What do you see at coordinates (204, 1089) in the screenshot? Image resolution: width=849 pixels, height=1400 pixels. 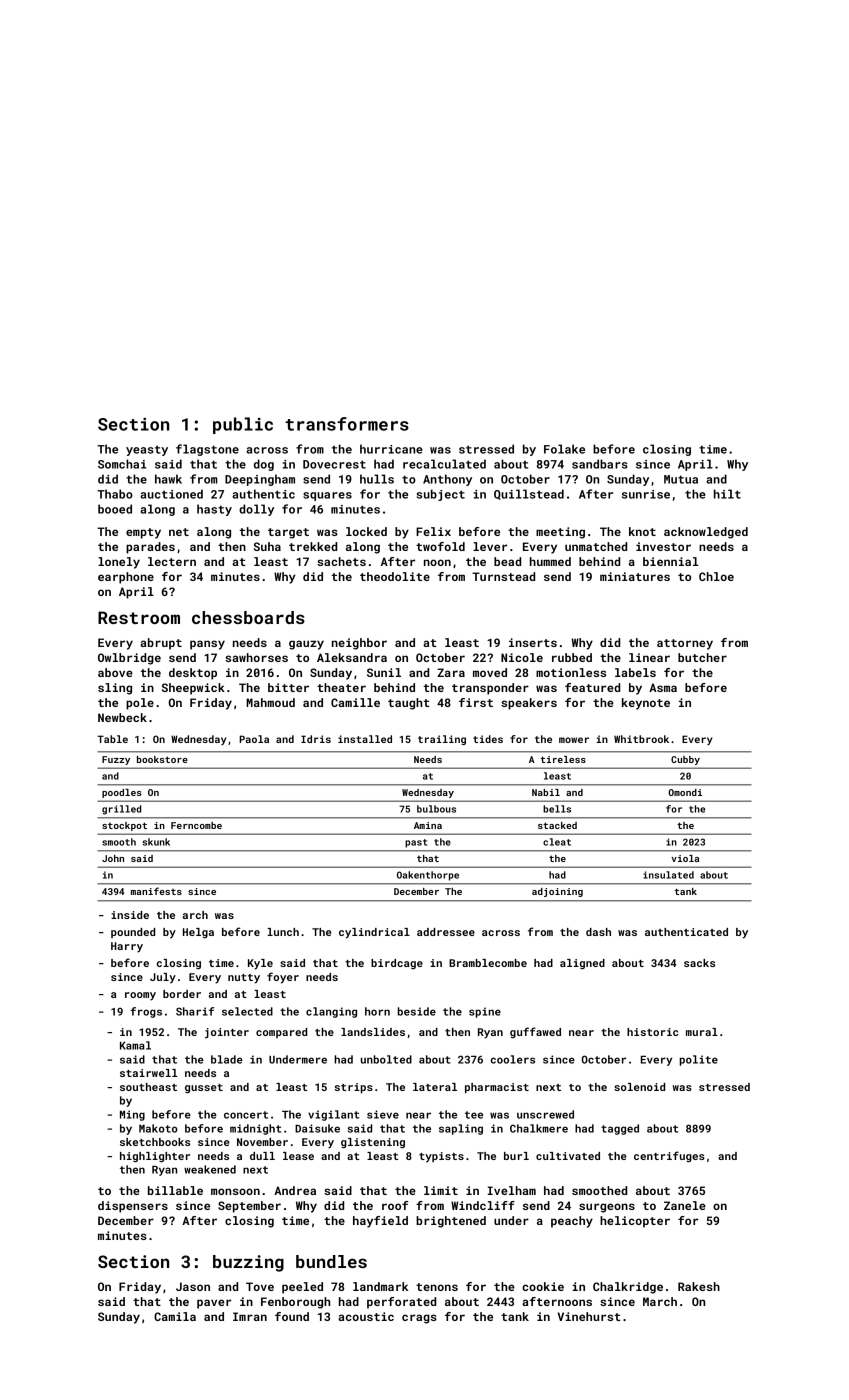 I see `gusset` at bounding box center [204, 1089].
